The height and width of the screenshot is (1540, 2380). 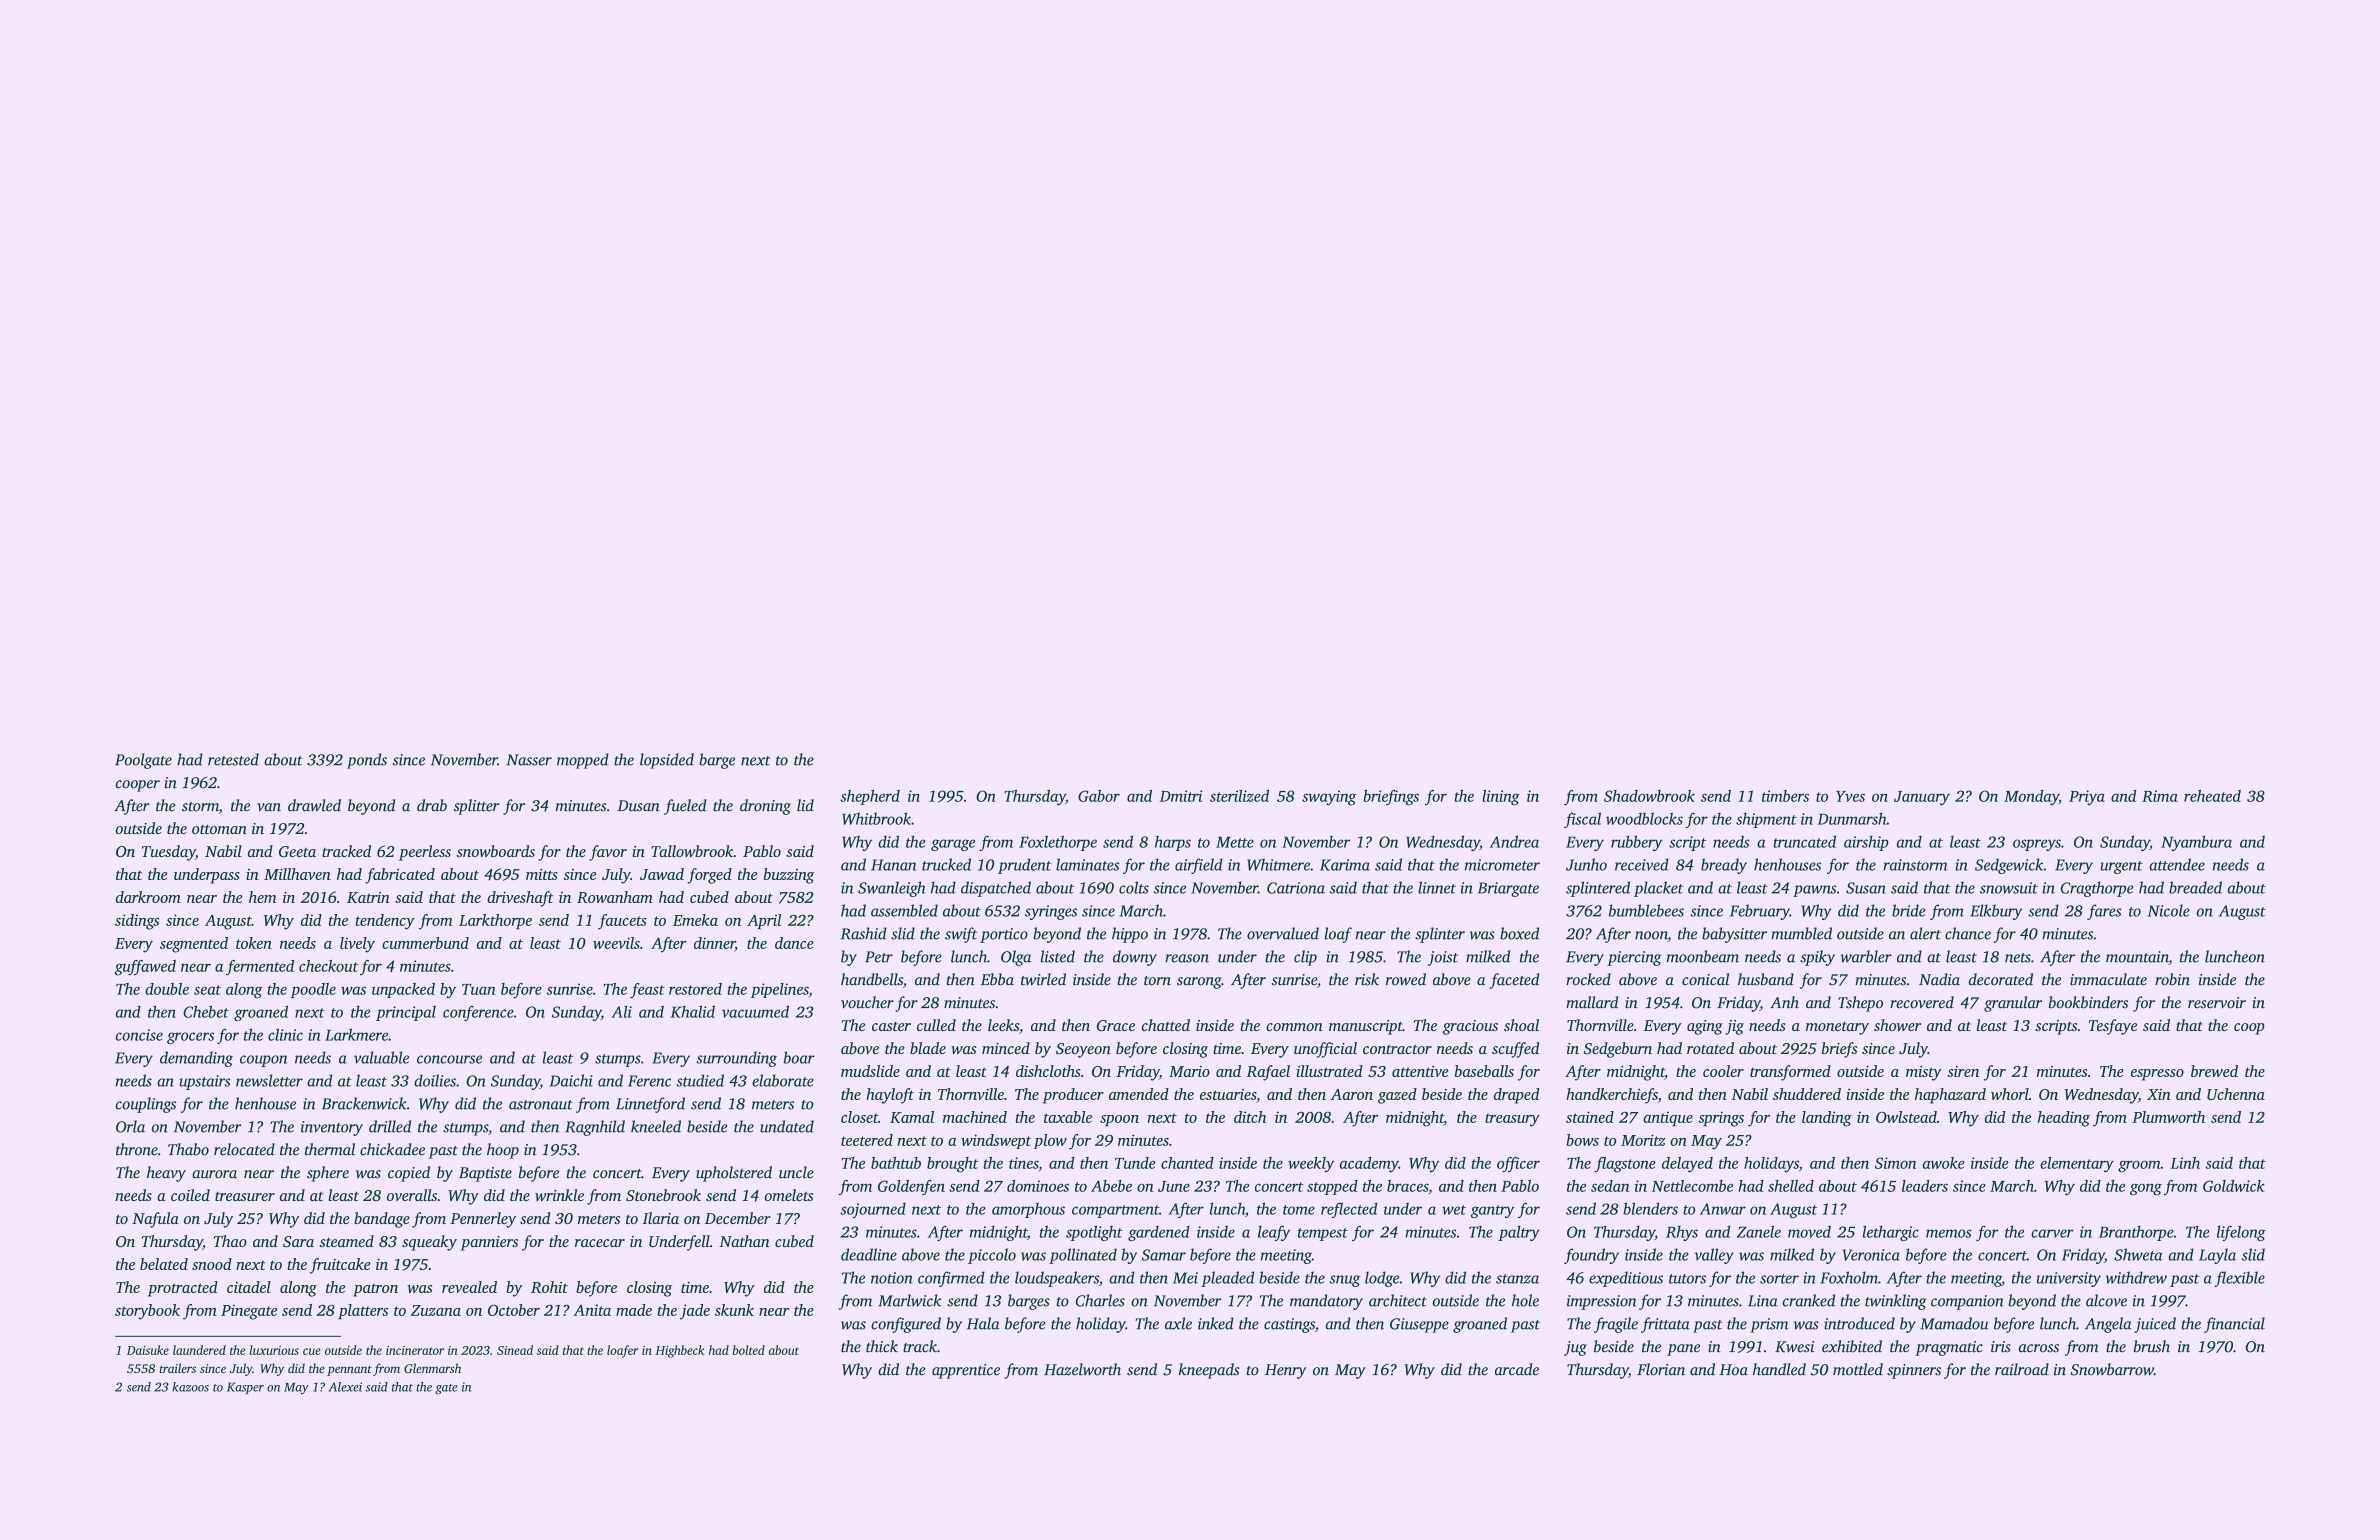 I want to click on Xin, so click(x=2159, y=1094).
